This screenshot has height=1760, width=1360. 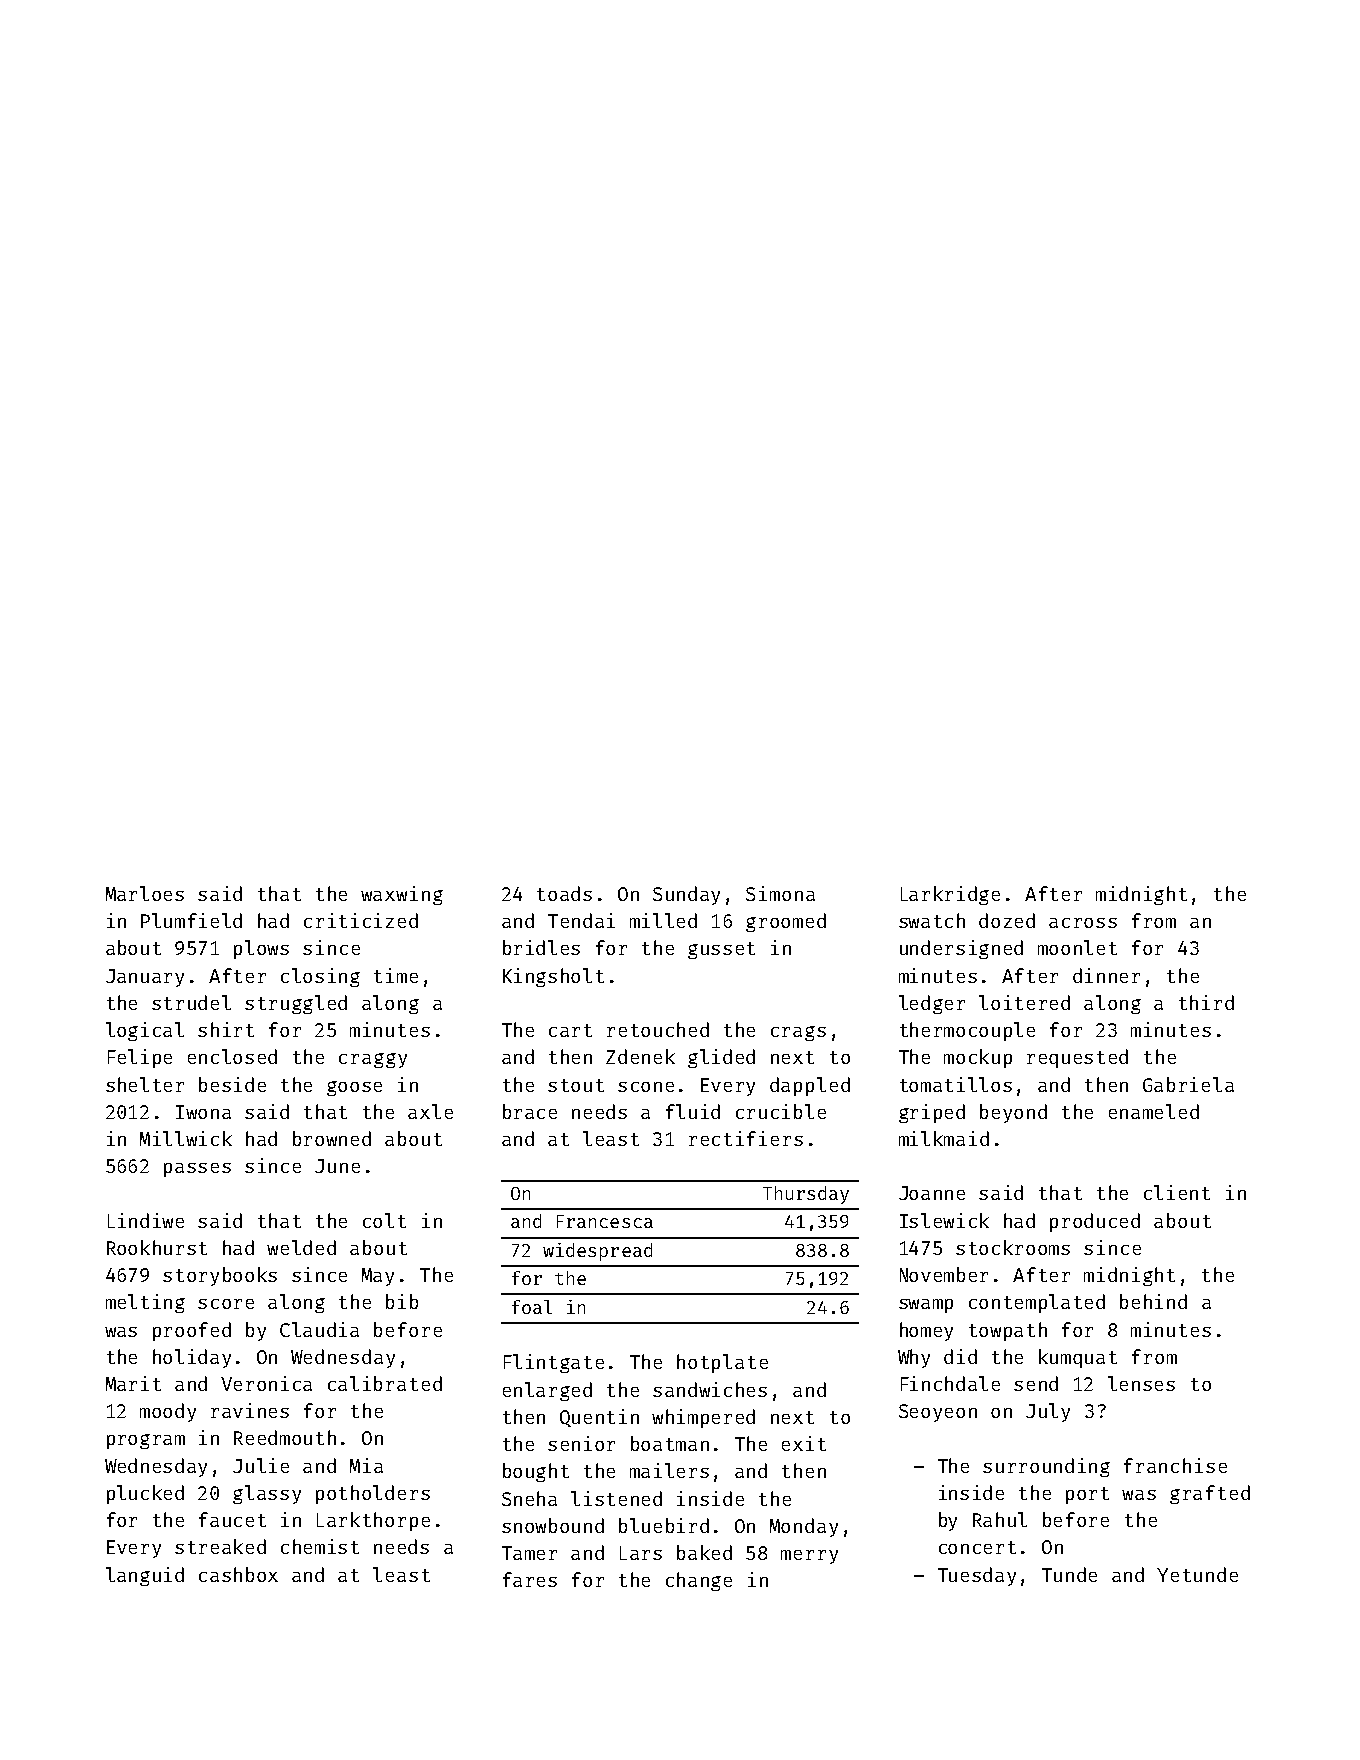 What do you see at coordinates (250, 1410) in the screenshot?
I see `ravines` at bounding box center [250, 1410].
